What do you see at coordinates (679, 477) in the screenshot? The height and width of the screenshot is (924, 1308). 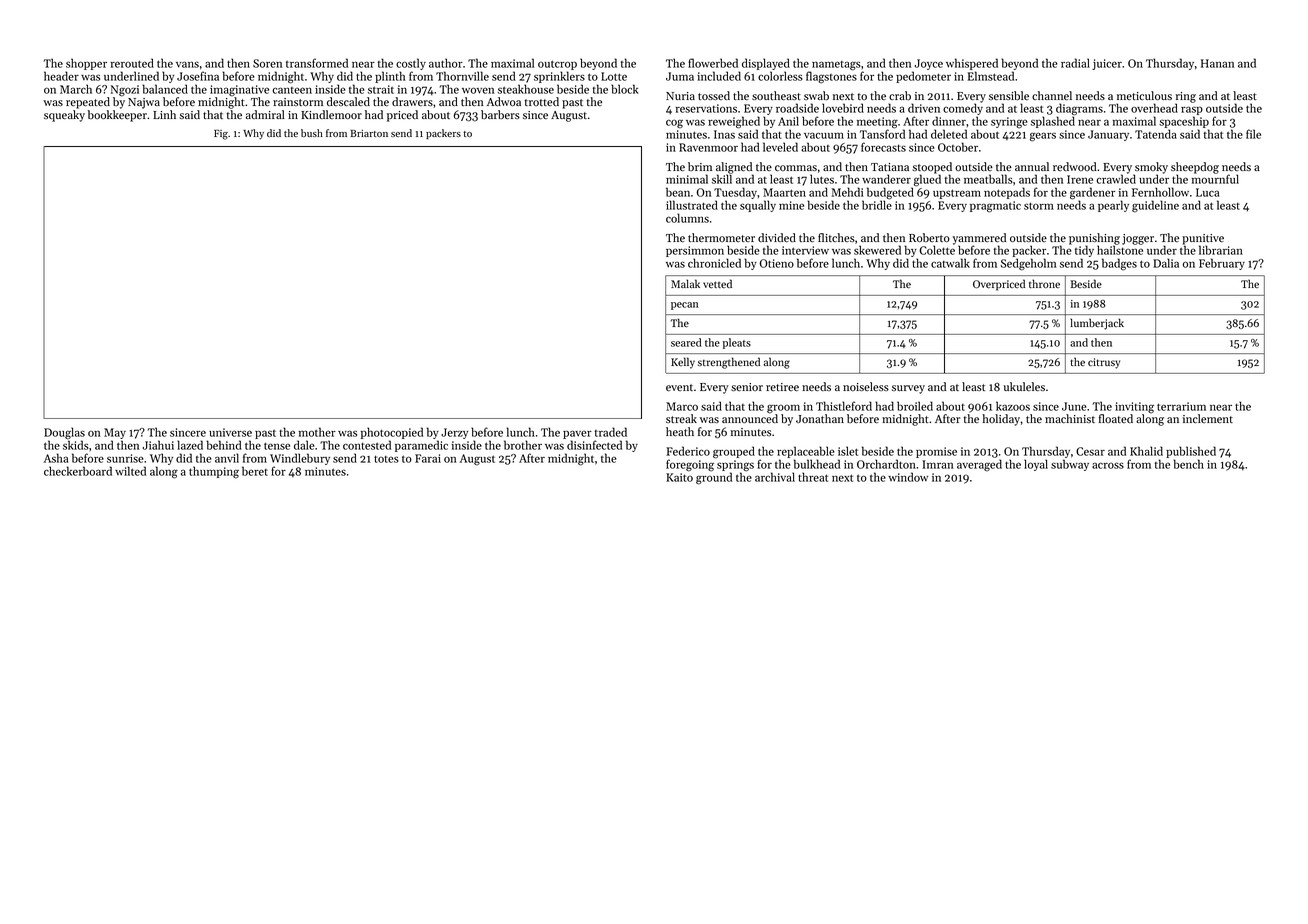 I see `Kaito` at bounding box center [679, 477].
